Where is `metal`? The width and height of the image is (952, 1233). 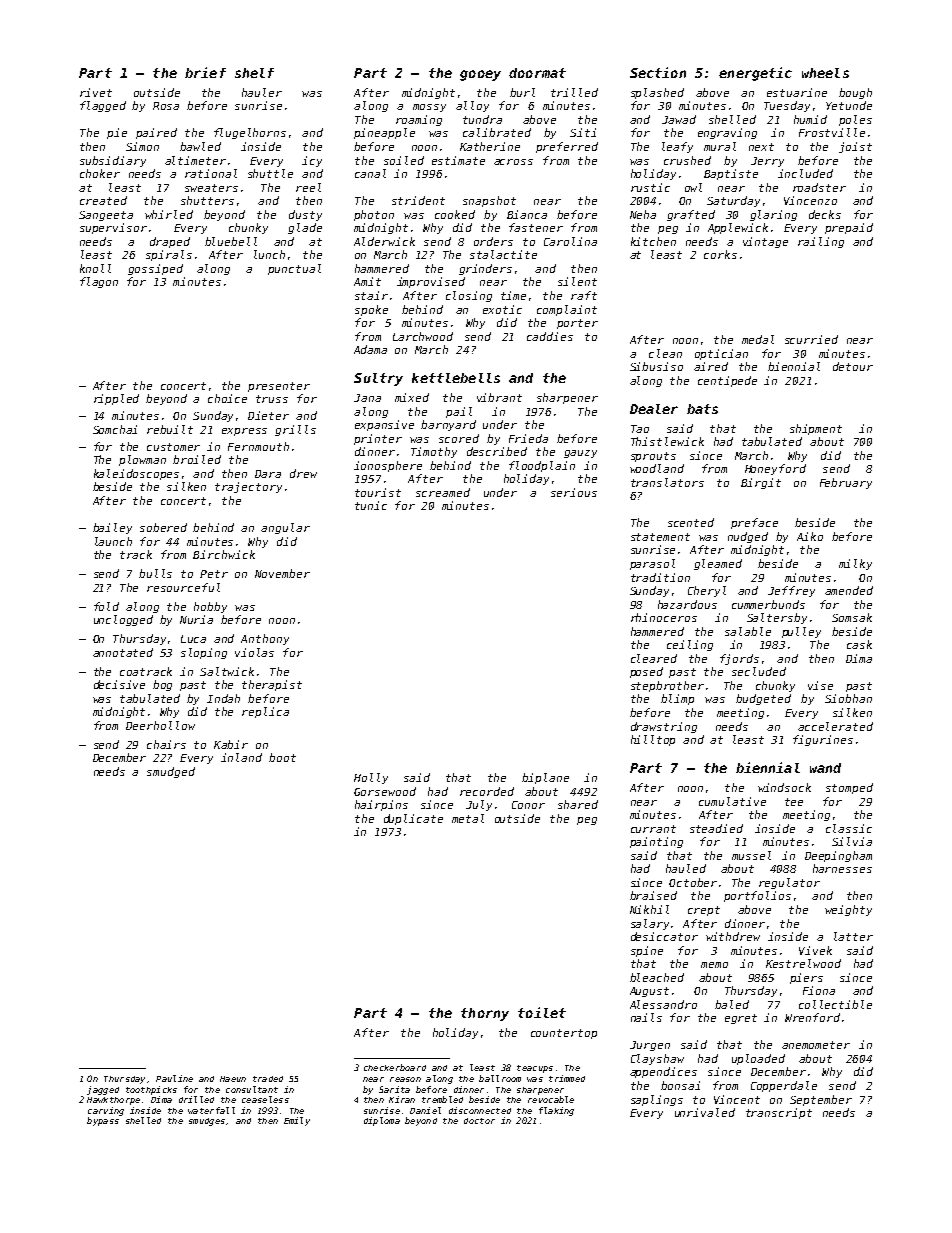
metal is located at coordinates (468, 818).
